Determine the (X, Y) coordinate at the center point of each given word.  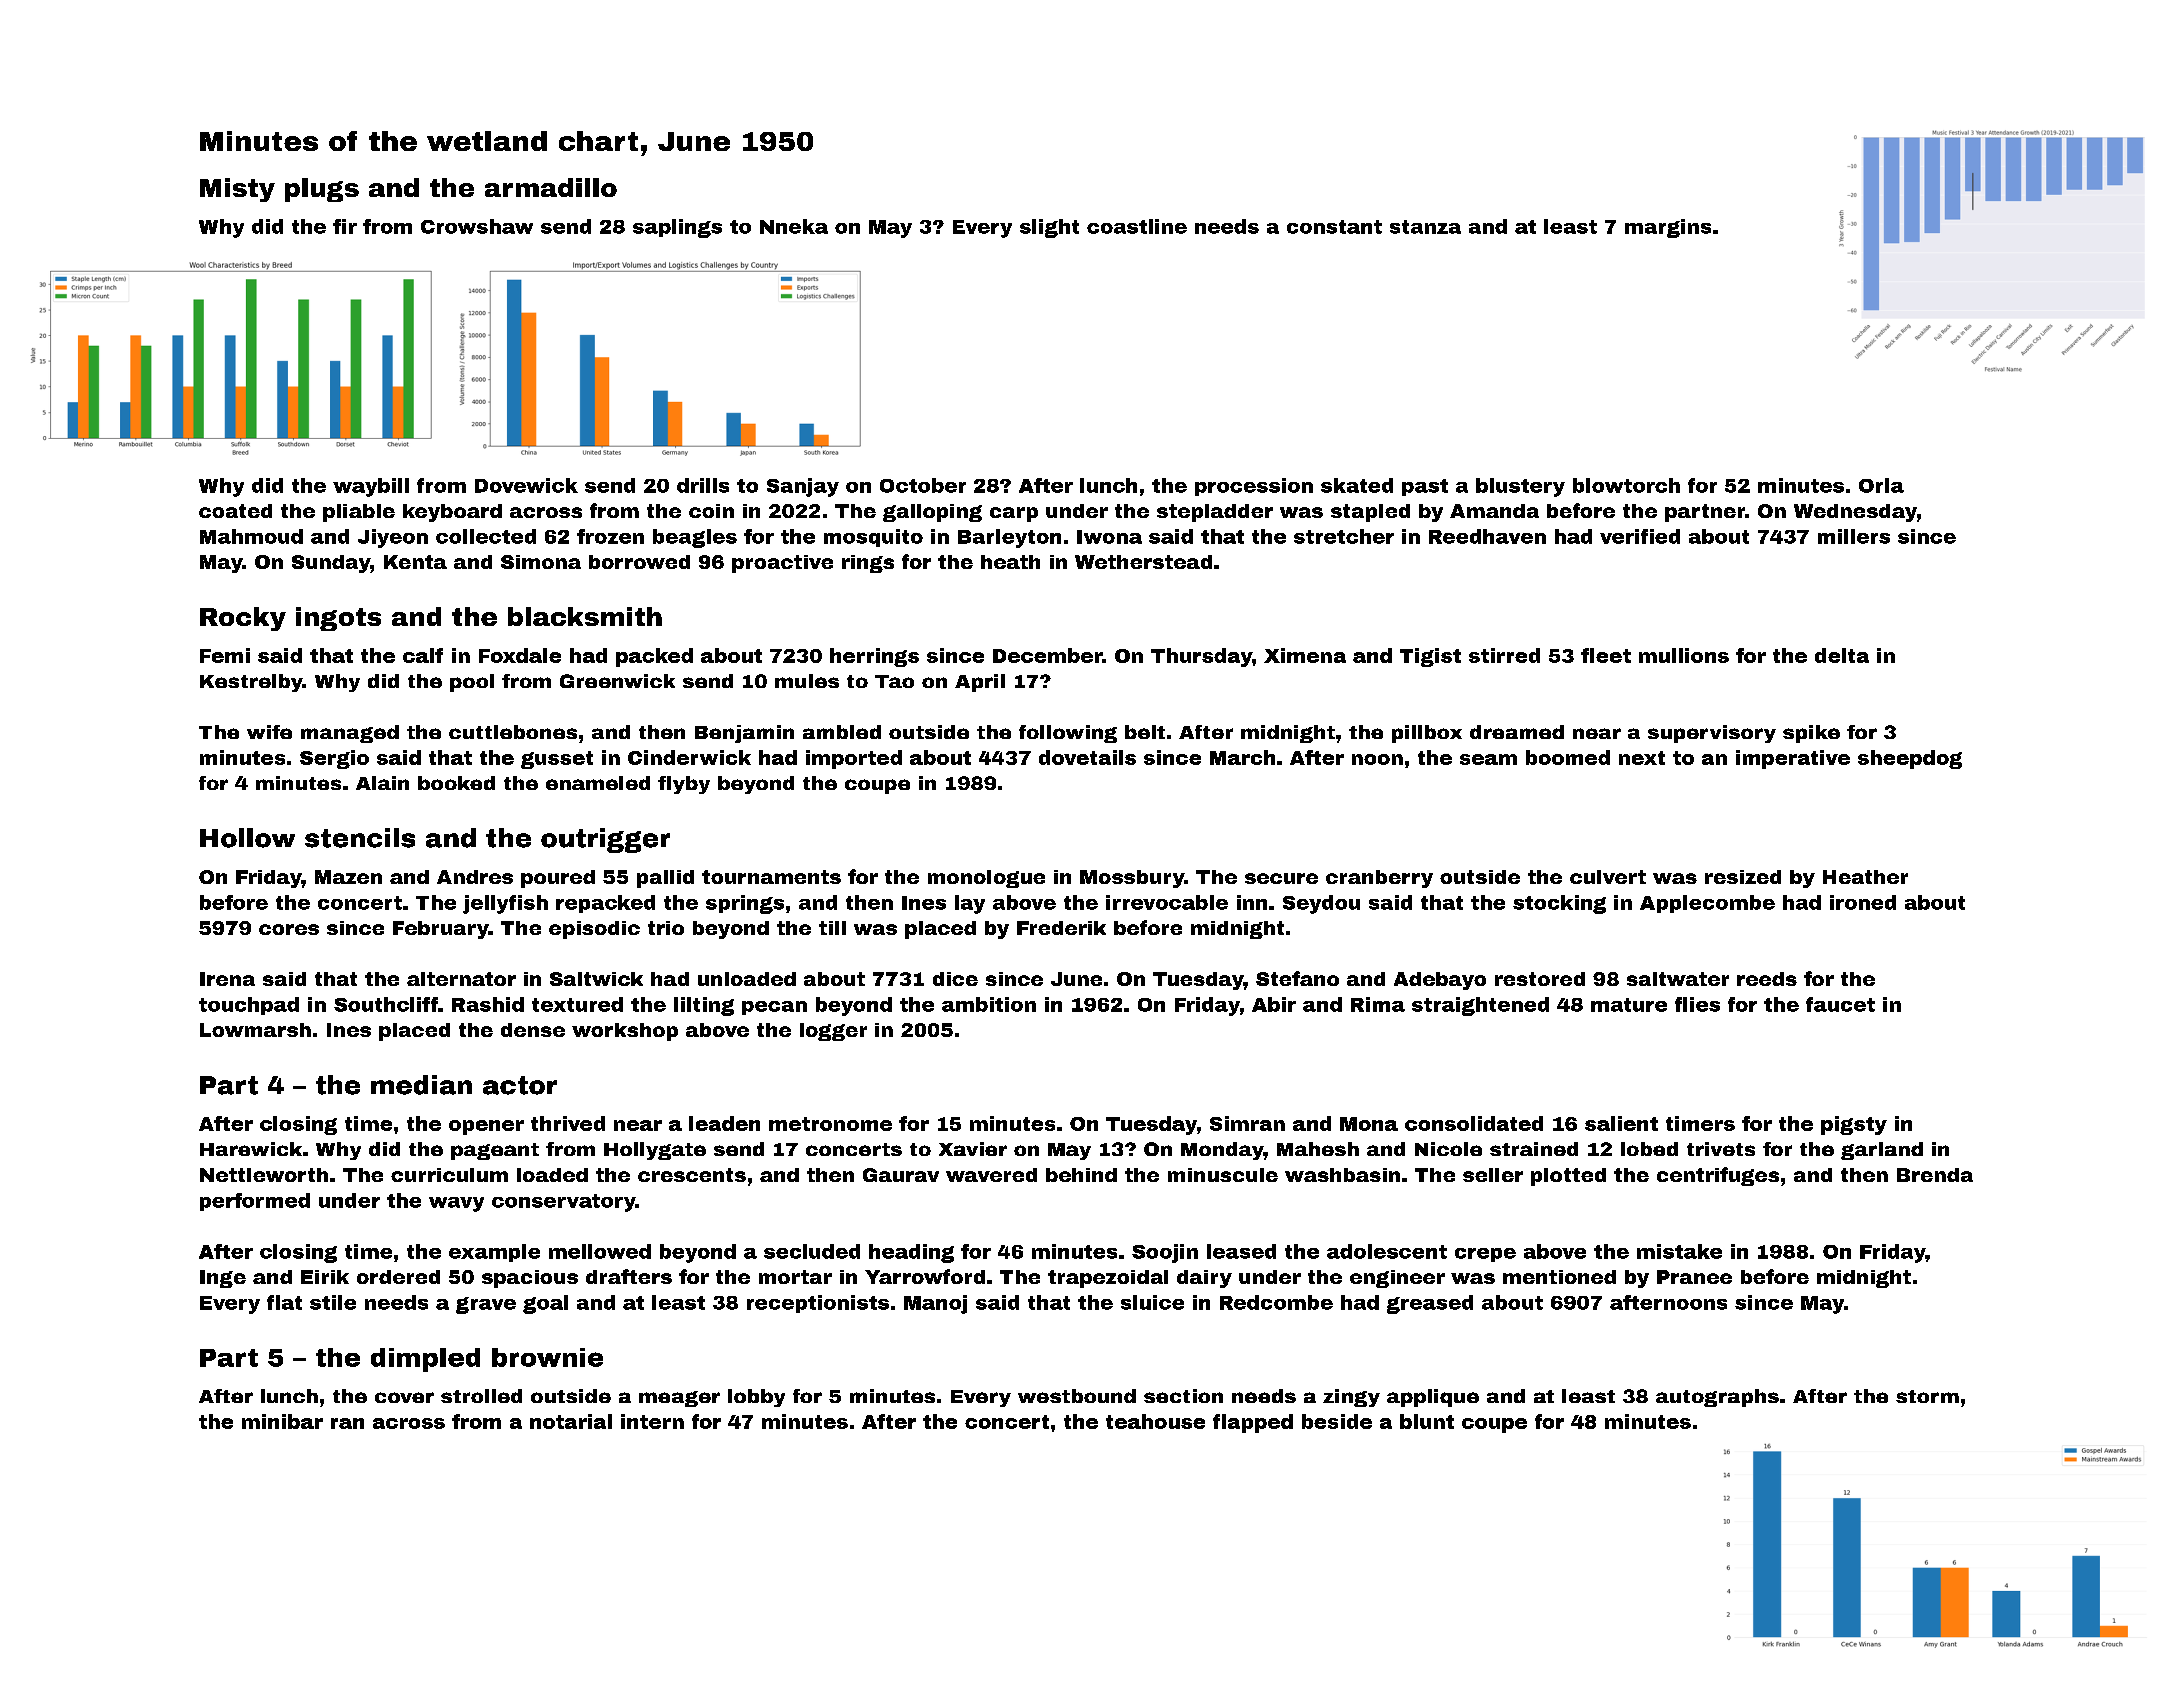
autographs (1717, 1398)
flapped (1253, 1423)
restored (1540, 979)
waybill (371, 487)
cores (289, 929)
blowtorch (1626, 485)
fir (345, 226)
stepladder (1215, 513)
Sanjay (803, 487)
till (832, 928)
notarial (571, 1421)
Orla (1881, 485)
